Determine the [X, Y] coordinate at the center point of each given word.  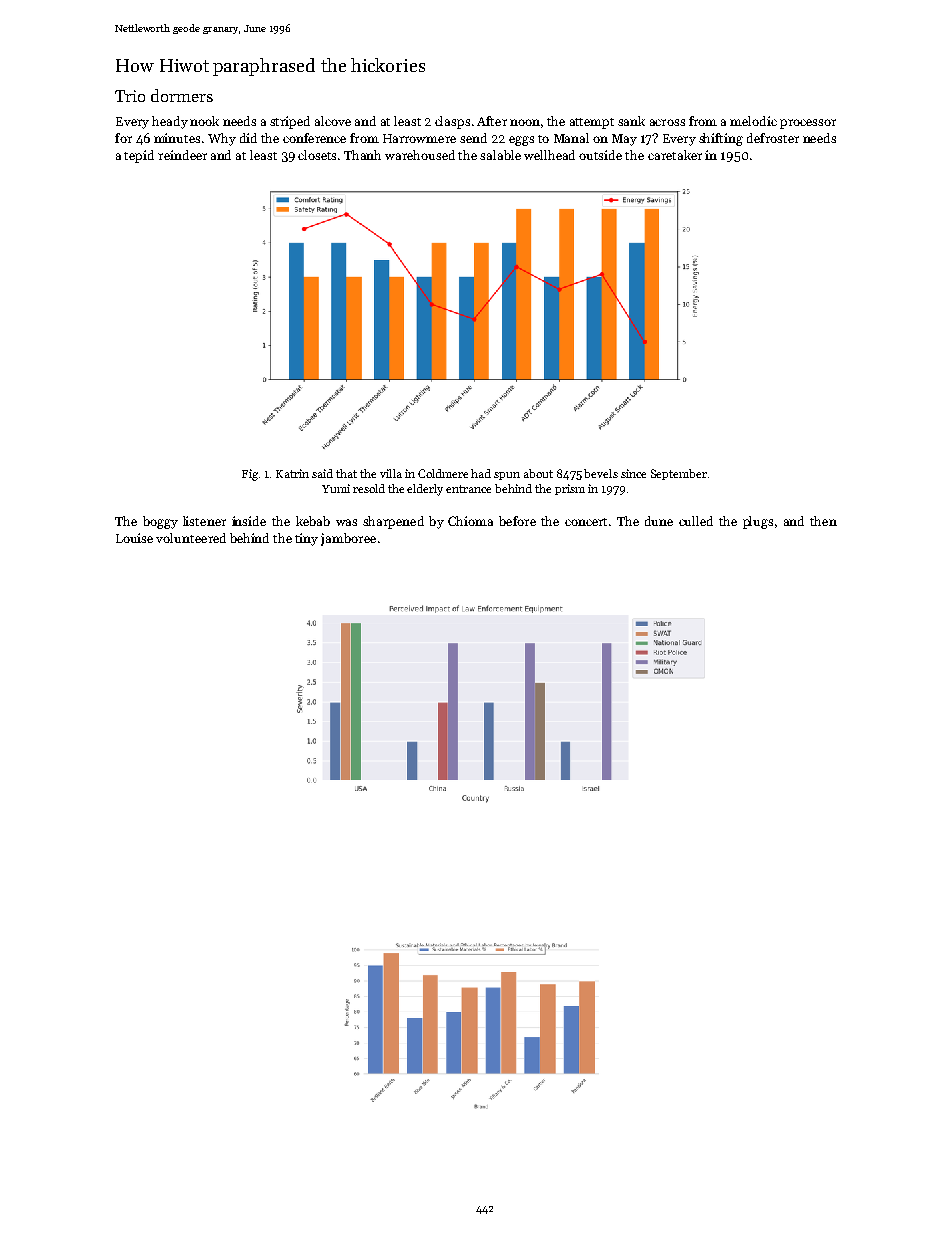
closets [317, 155]
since [633, 473]
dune [659, 521]
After [492, 121]
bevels [601, 473]
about [538, 473]
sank [631, 121]
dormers [182, 95]
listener [204, 521]
